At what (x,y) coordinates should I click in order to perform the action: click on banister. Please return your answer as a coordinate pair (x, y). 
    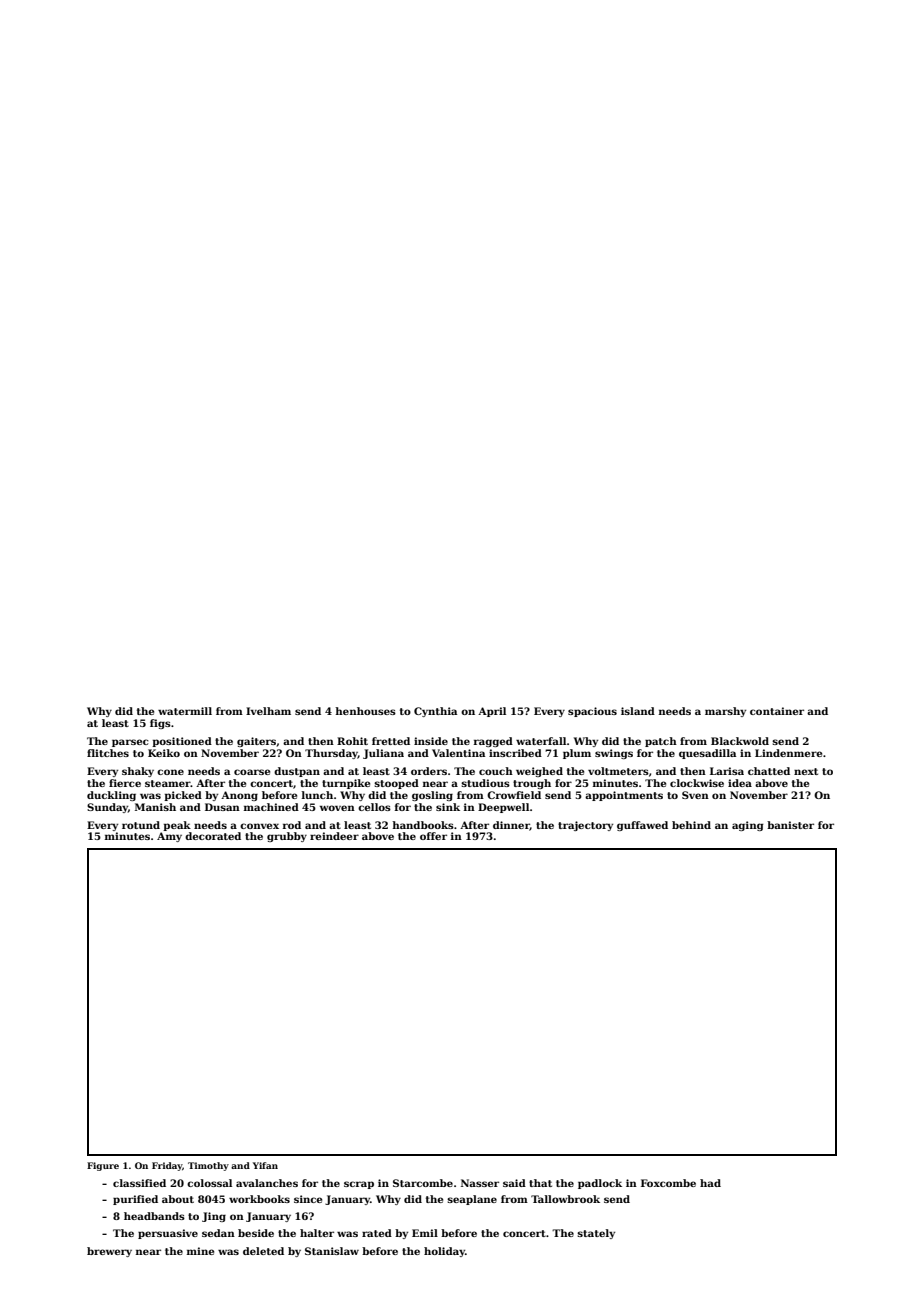
    Looking at the image, I should click on (790, 825).
